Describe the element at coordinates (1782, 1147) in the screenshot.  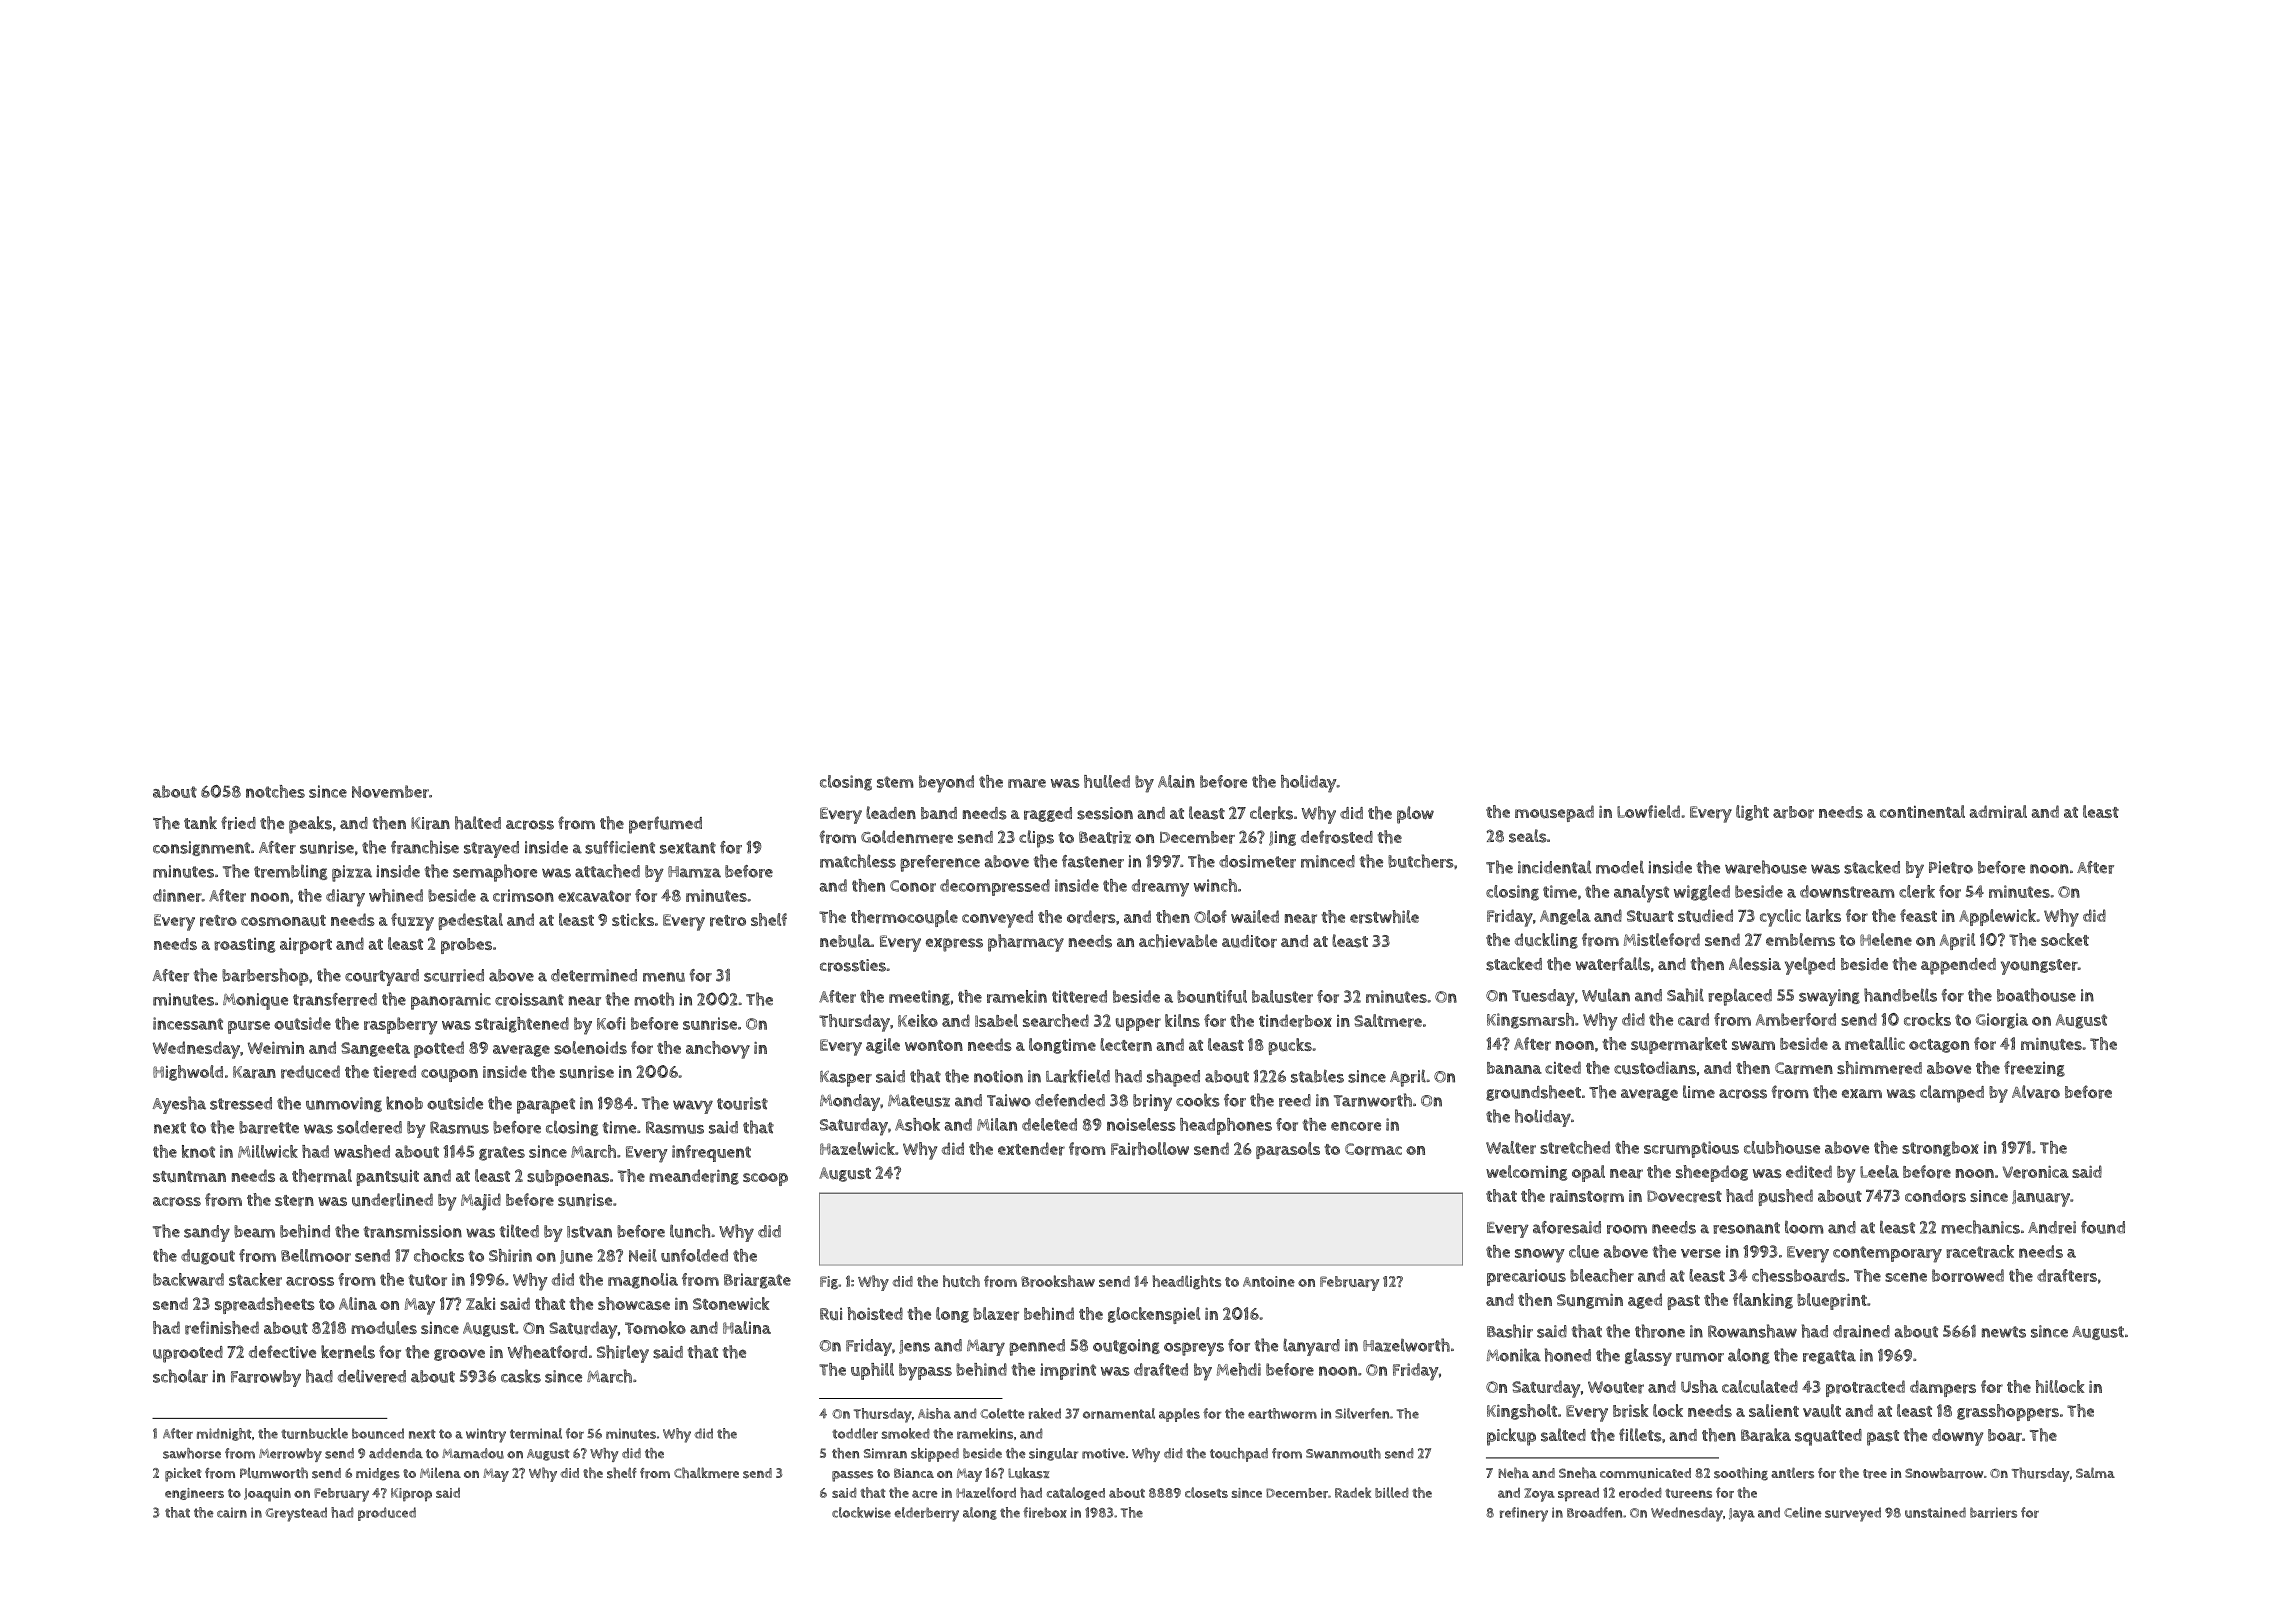
I see `clubhouse` at that location.
